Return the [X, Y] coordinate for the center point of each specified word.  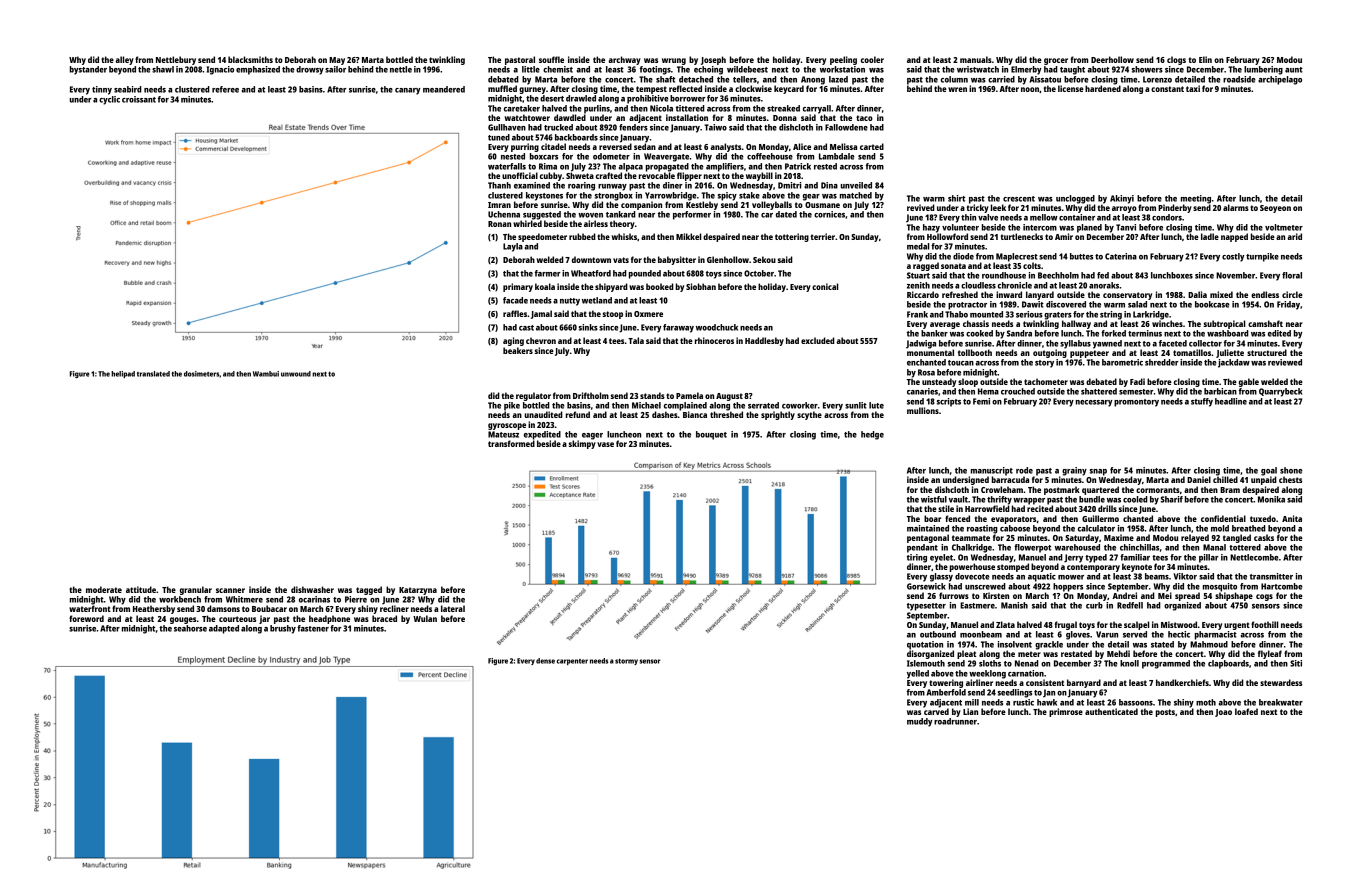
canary [407, 91]
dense [545, 661]
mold [1220, 528]
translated [153, 374]
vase [605, 444]
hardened [1103, 88]
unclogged [1075, 199]
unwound [296, 374]
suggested [542, 215]
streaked [783, 108]
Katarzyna [418, 591]
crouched [1018, 391]
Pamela [689, 395]
